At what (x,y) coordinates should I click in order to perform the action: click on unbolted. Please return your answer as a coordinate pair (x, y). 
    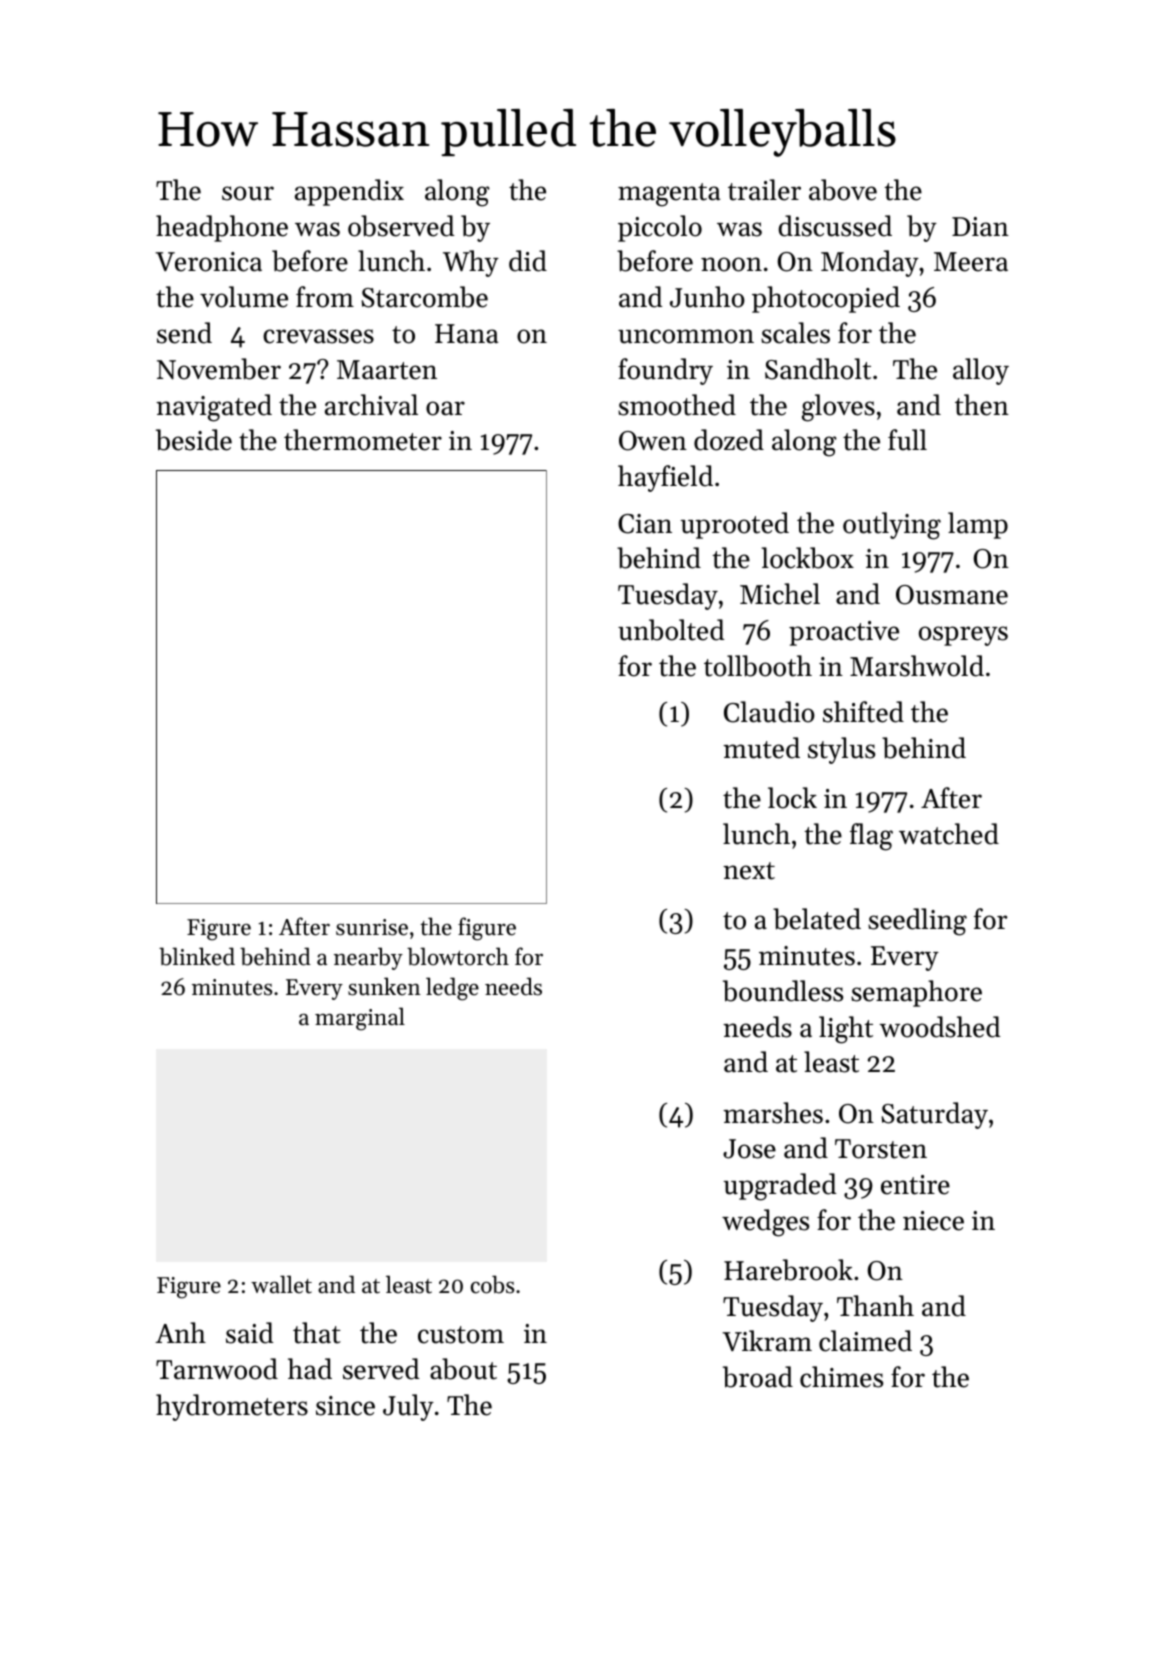
    Looking at the image, I should click on (671, 630).
